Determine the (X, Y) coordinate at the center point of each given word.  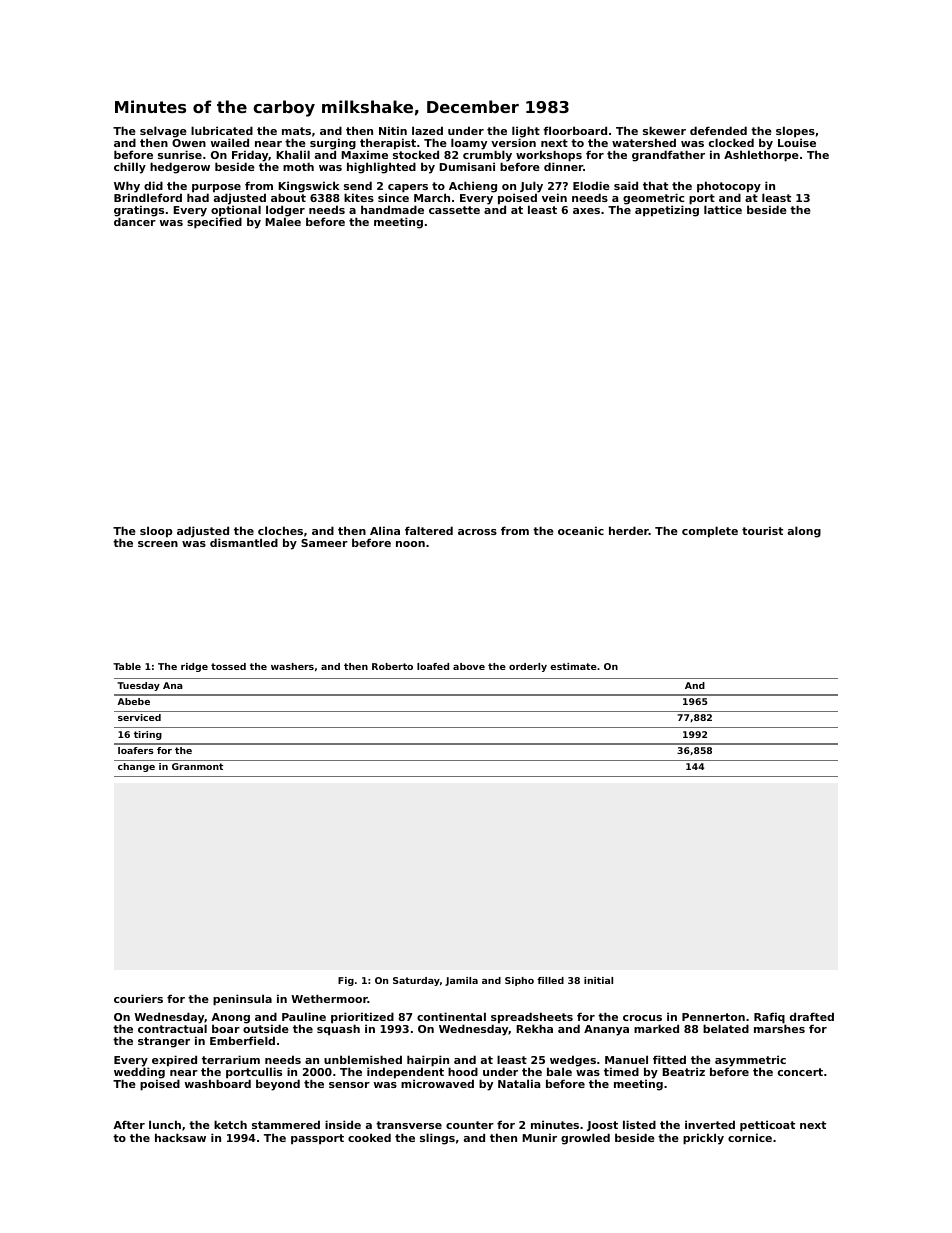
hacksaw (180, 1137)
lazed (427, 130)
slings (437, 1139)
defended (718, 130)
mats (296, 131)
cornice (750, 1137)
